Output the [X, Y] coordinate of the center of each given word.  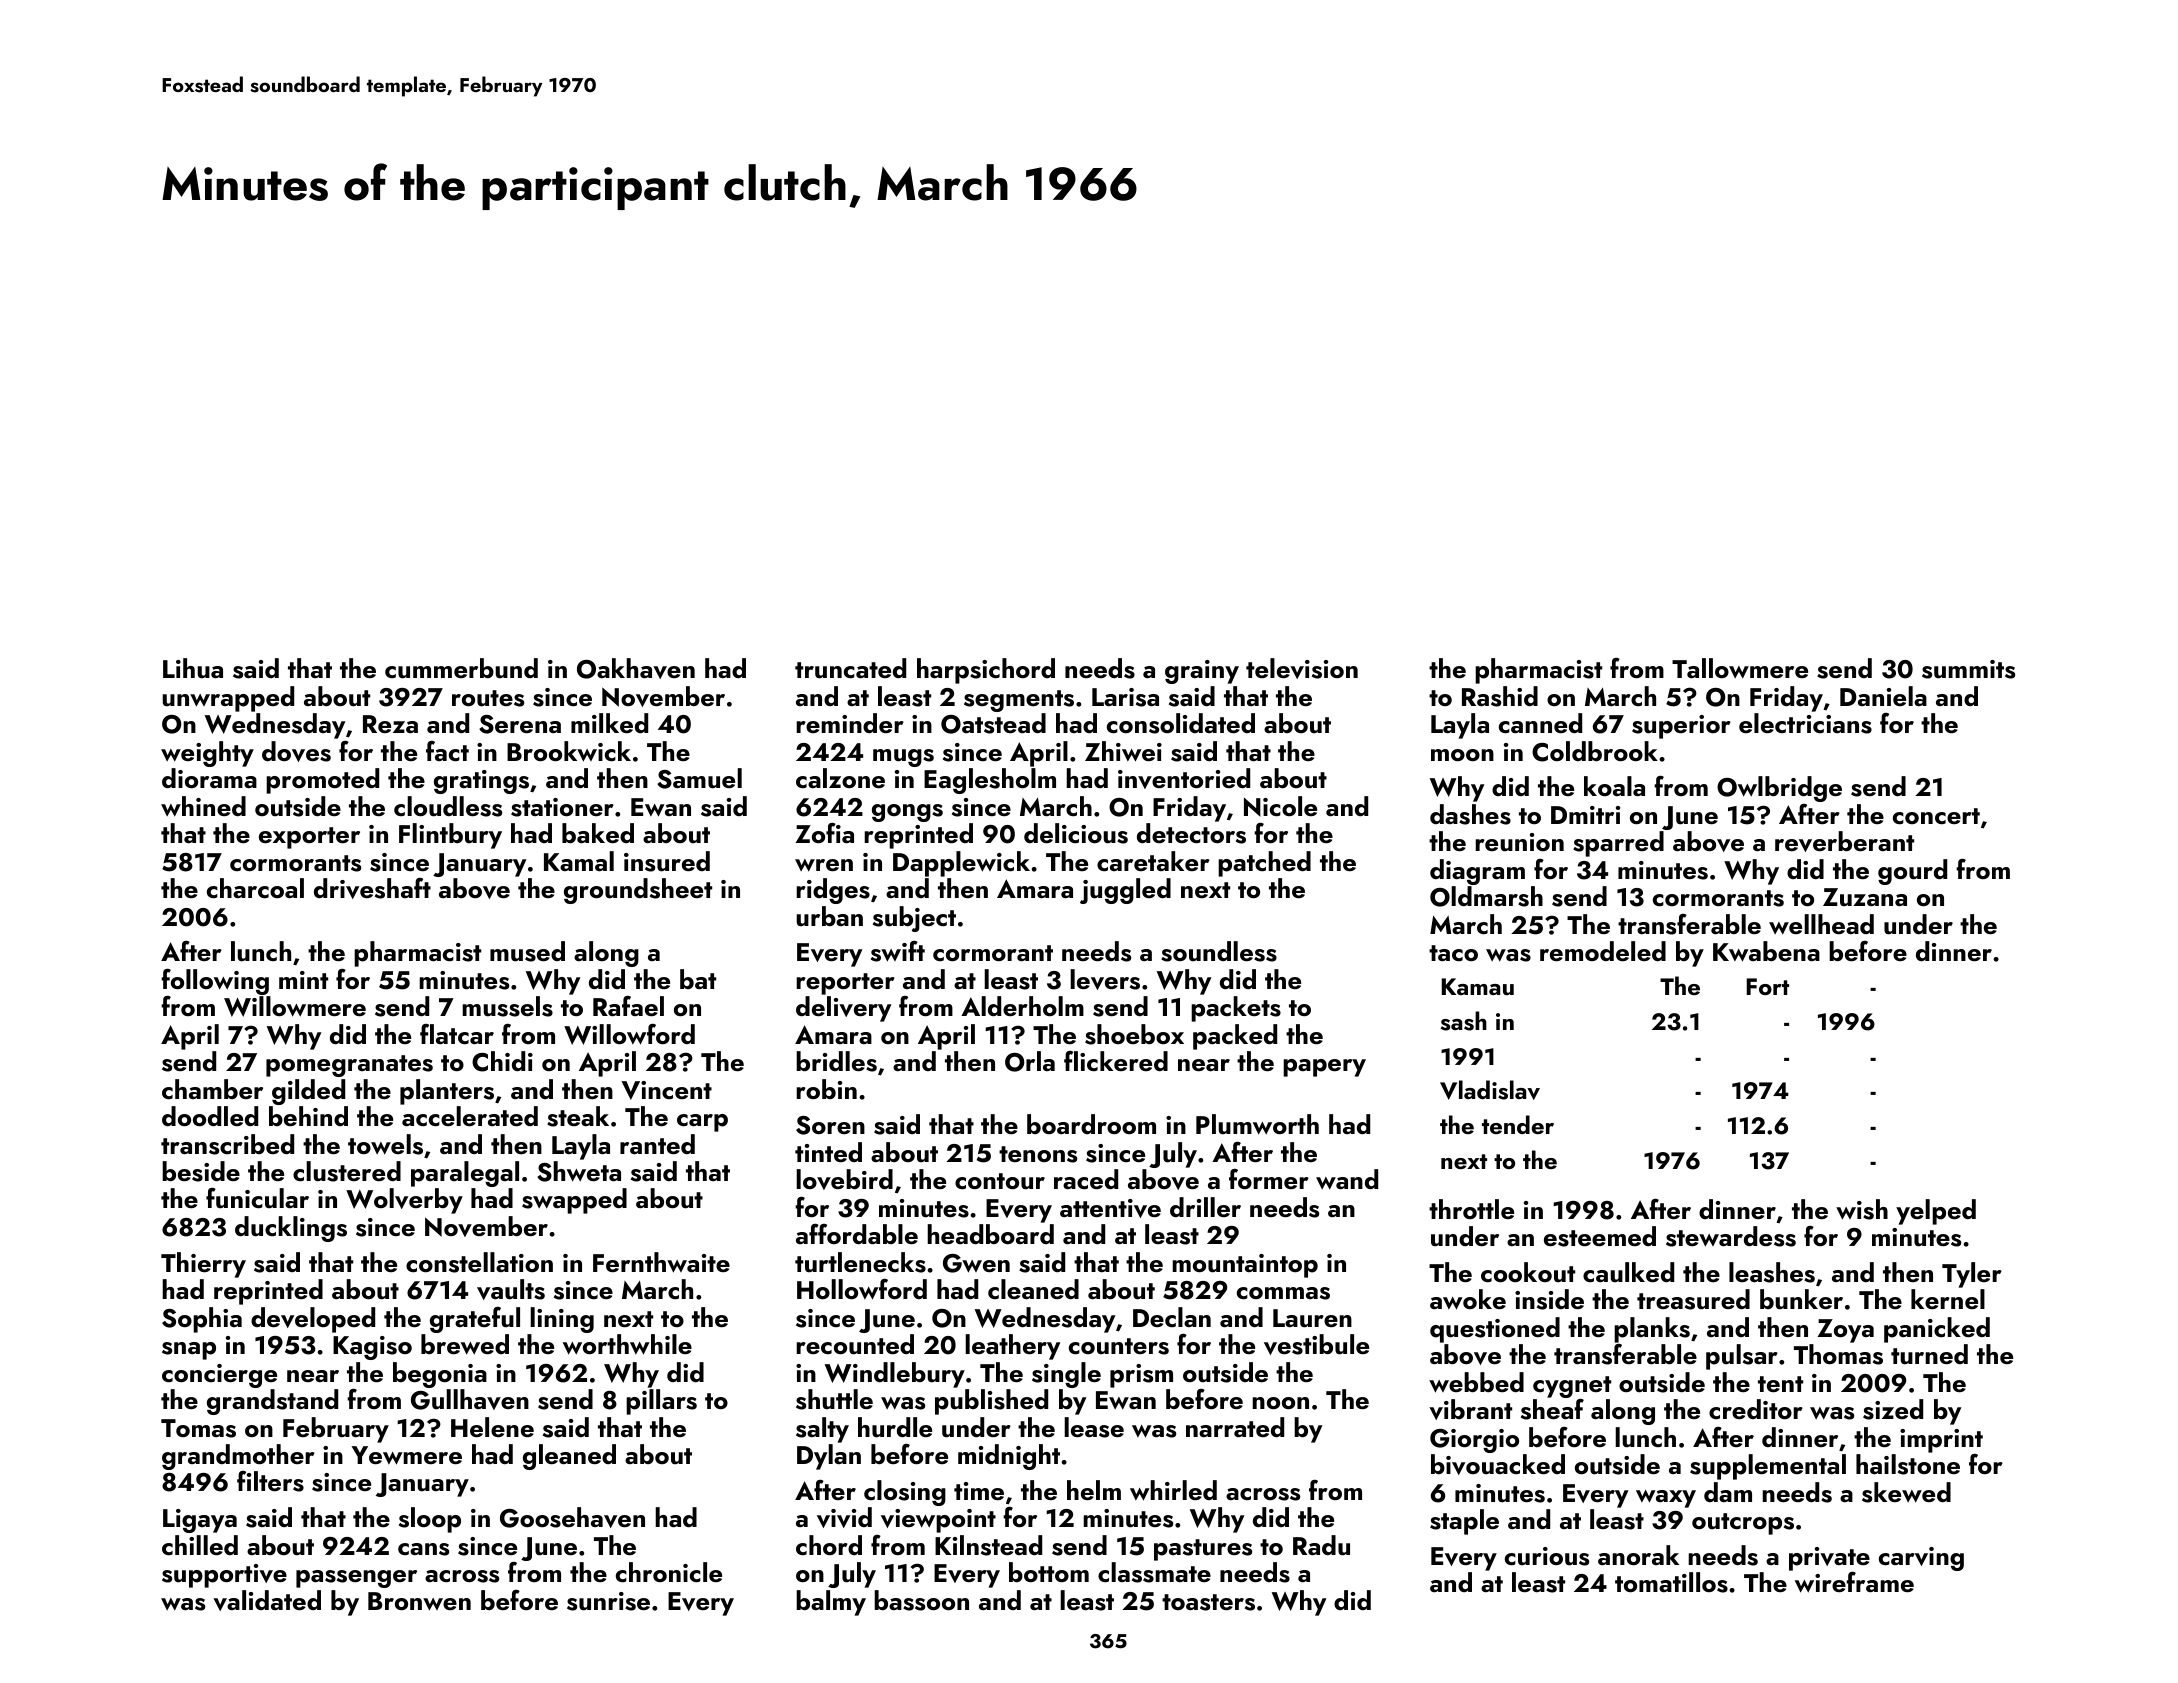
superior [1681, 727]
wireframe [1854, 1582]
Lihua [193, 668]
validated [267, 1600]
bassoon [921, 1600]
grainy [1202, 672]
